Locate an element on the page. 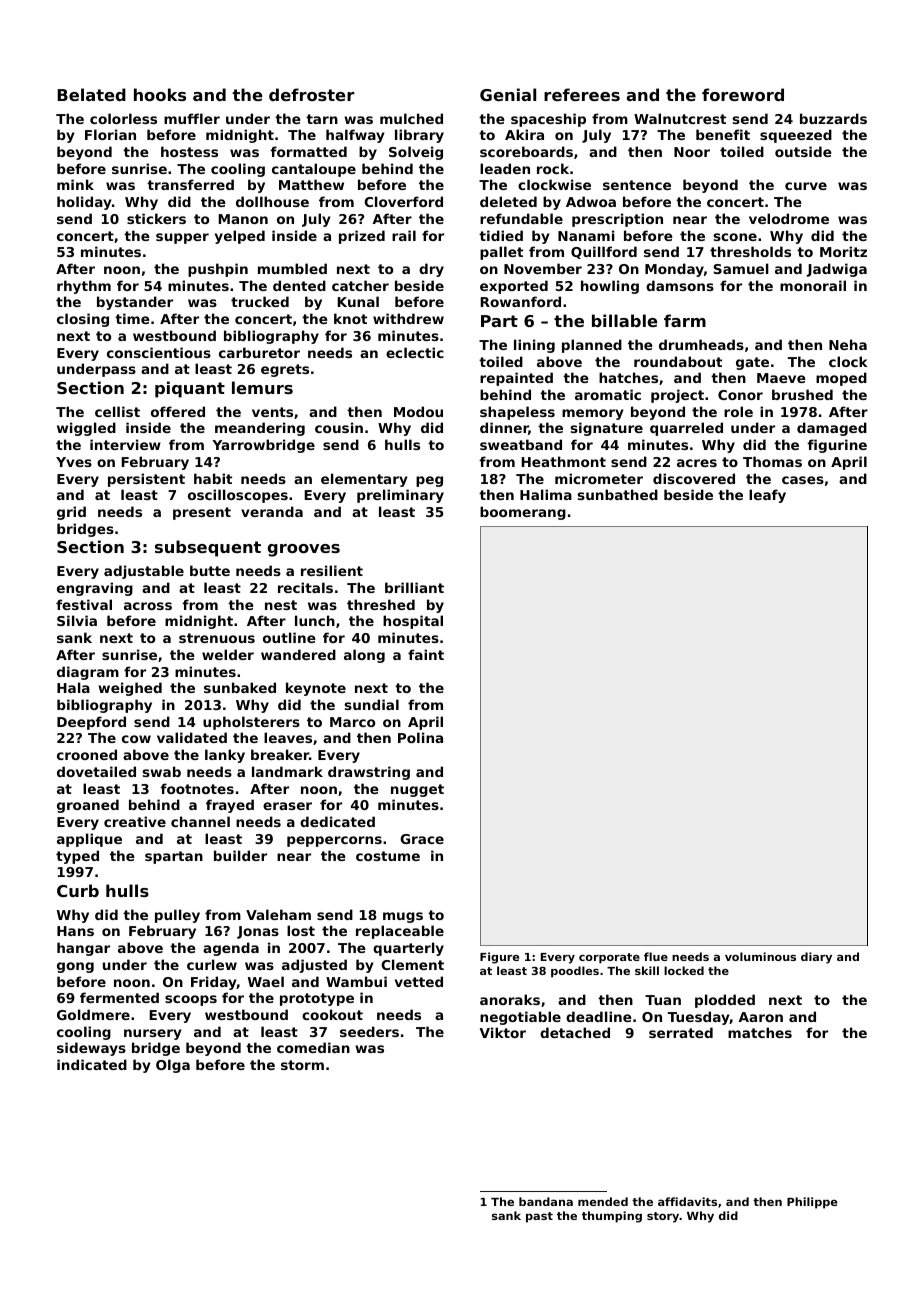 The width and height of the image is (924, 1308). storm is located at coordinates (302, 1065).
